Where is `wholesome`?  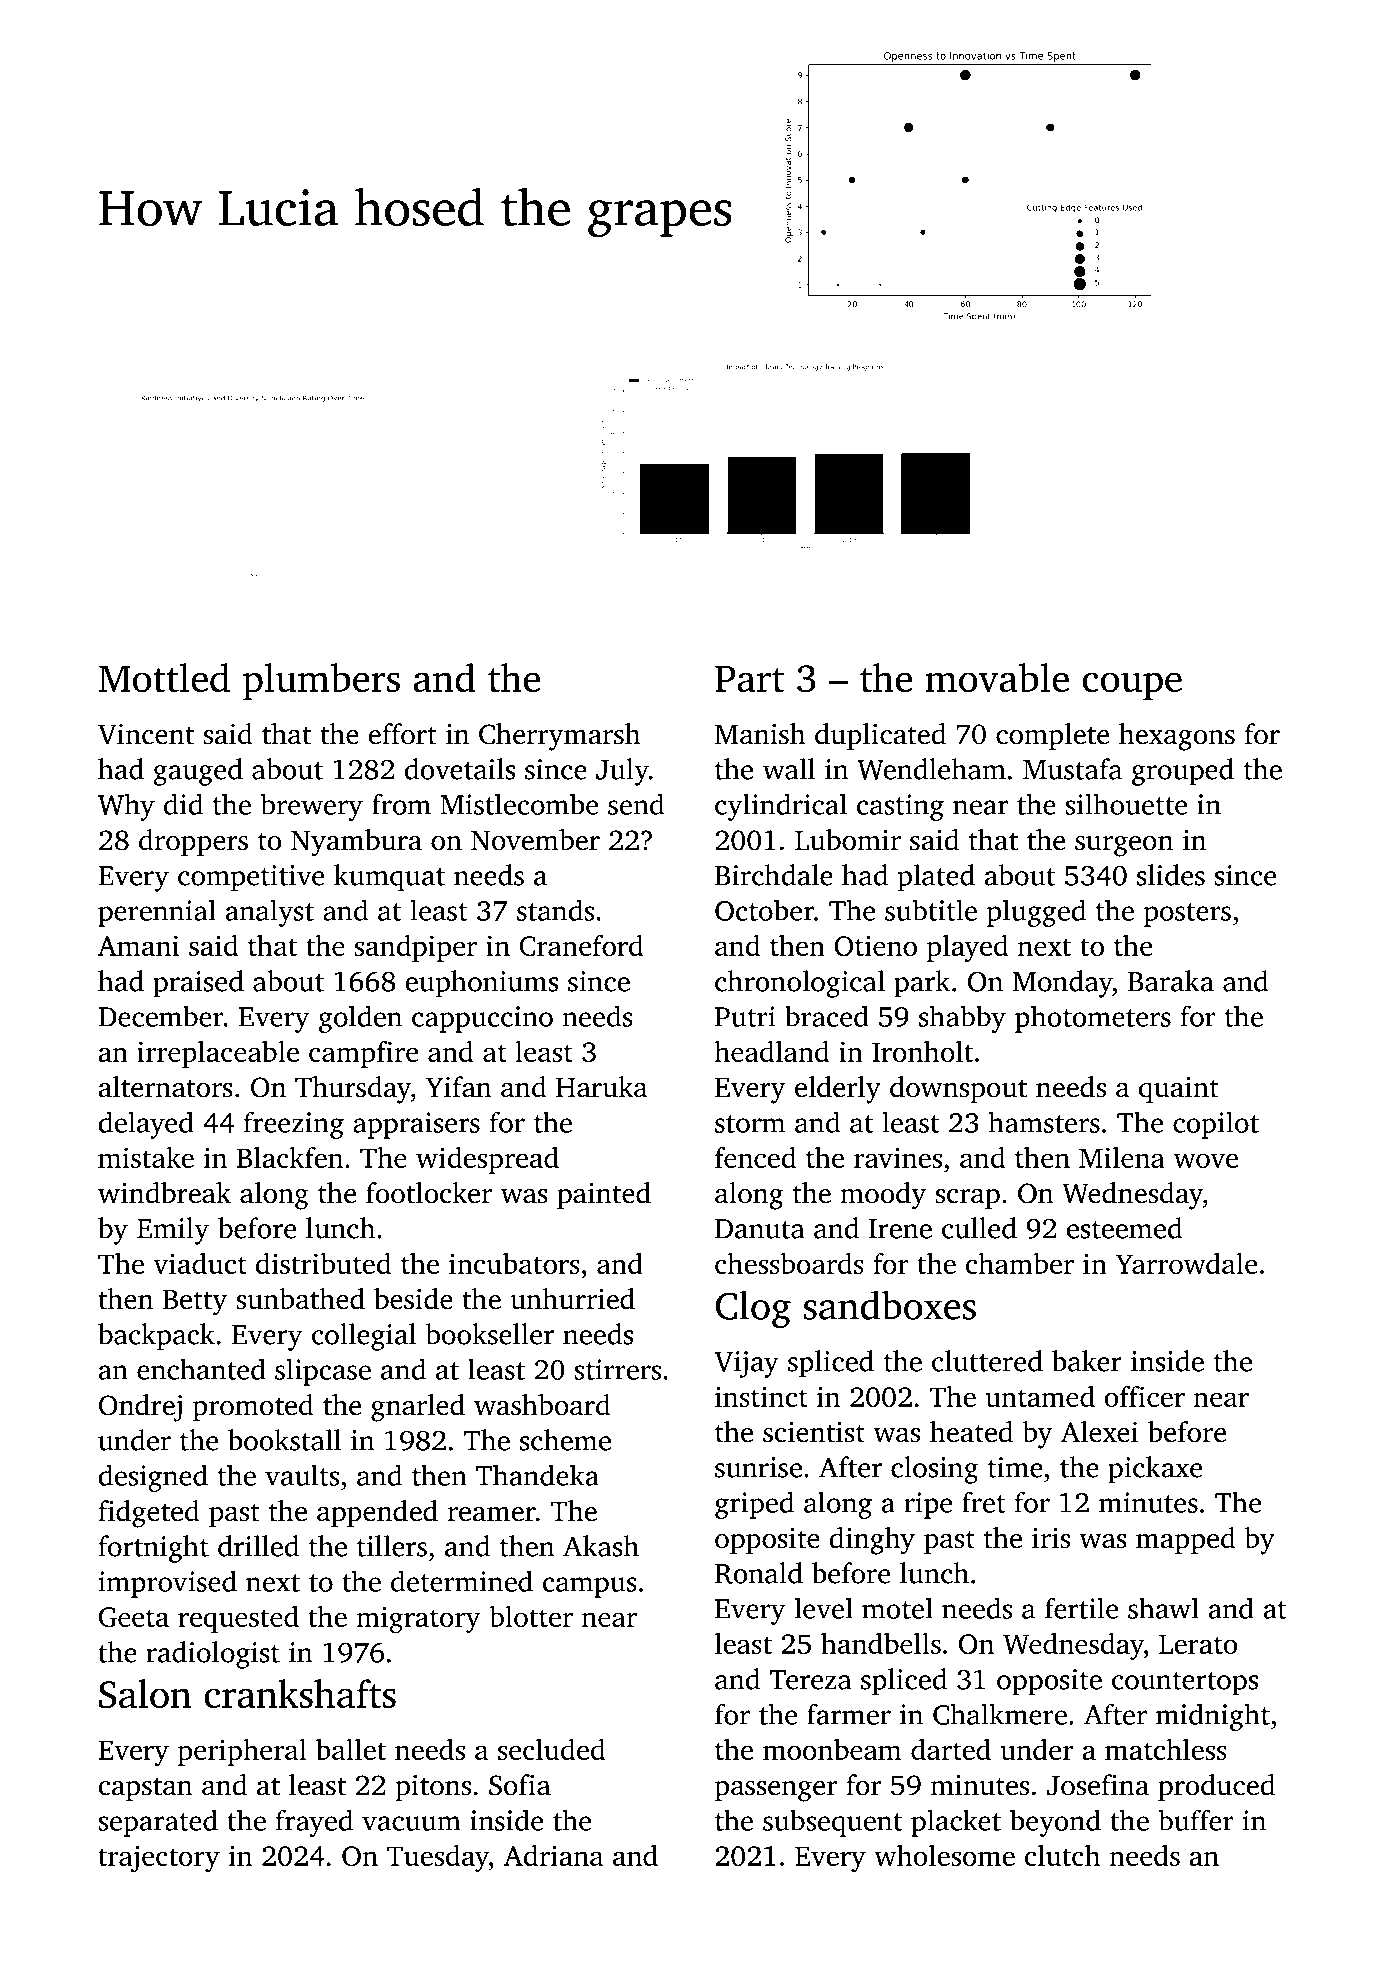 wholesome is located at coordinates (944, 1855).
